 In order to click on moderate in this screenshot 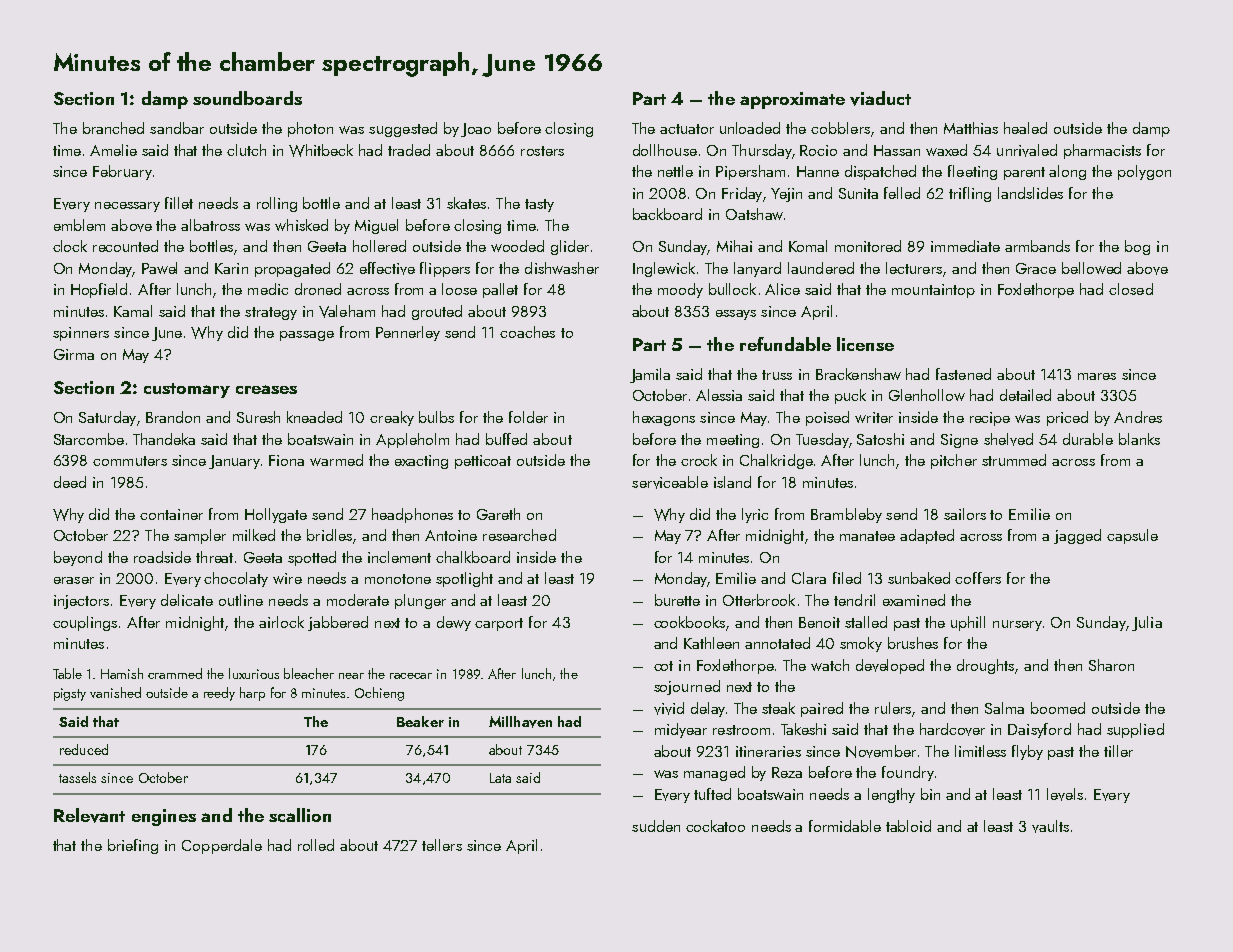, I will do `click(358, 600)`.
